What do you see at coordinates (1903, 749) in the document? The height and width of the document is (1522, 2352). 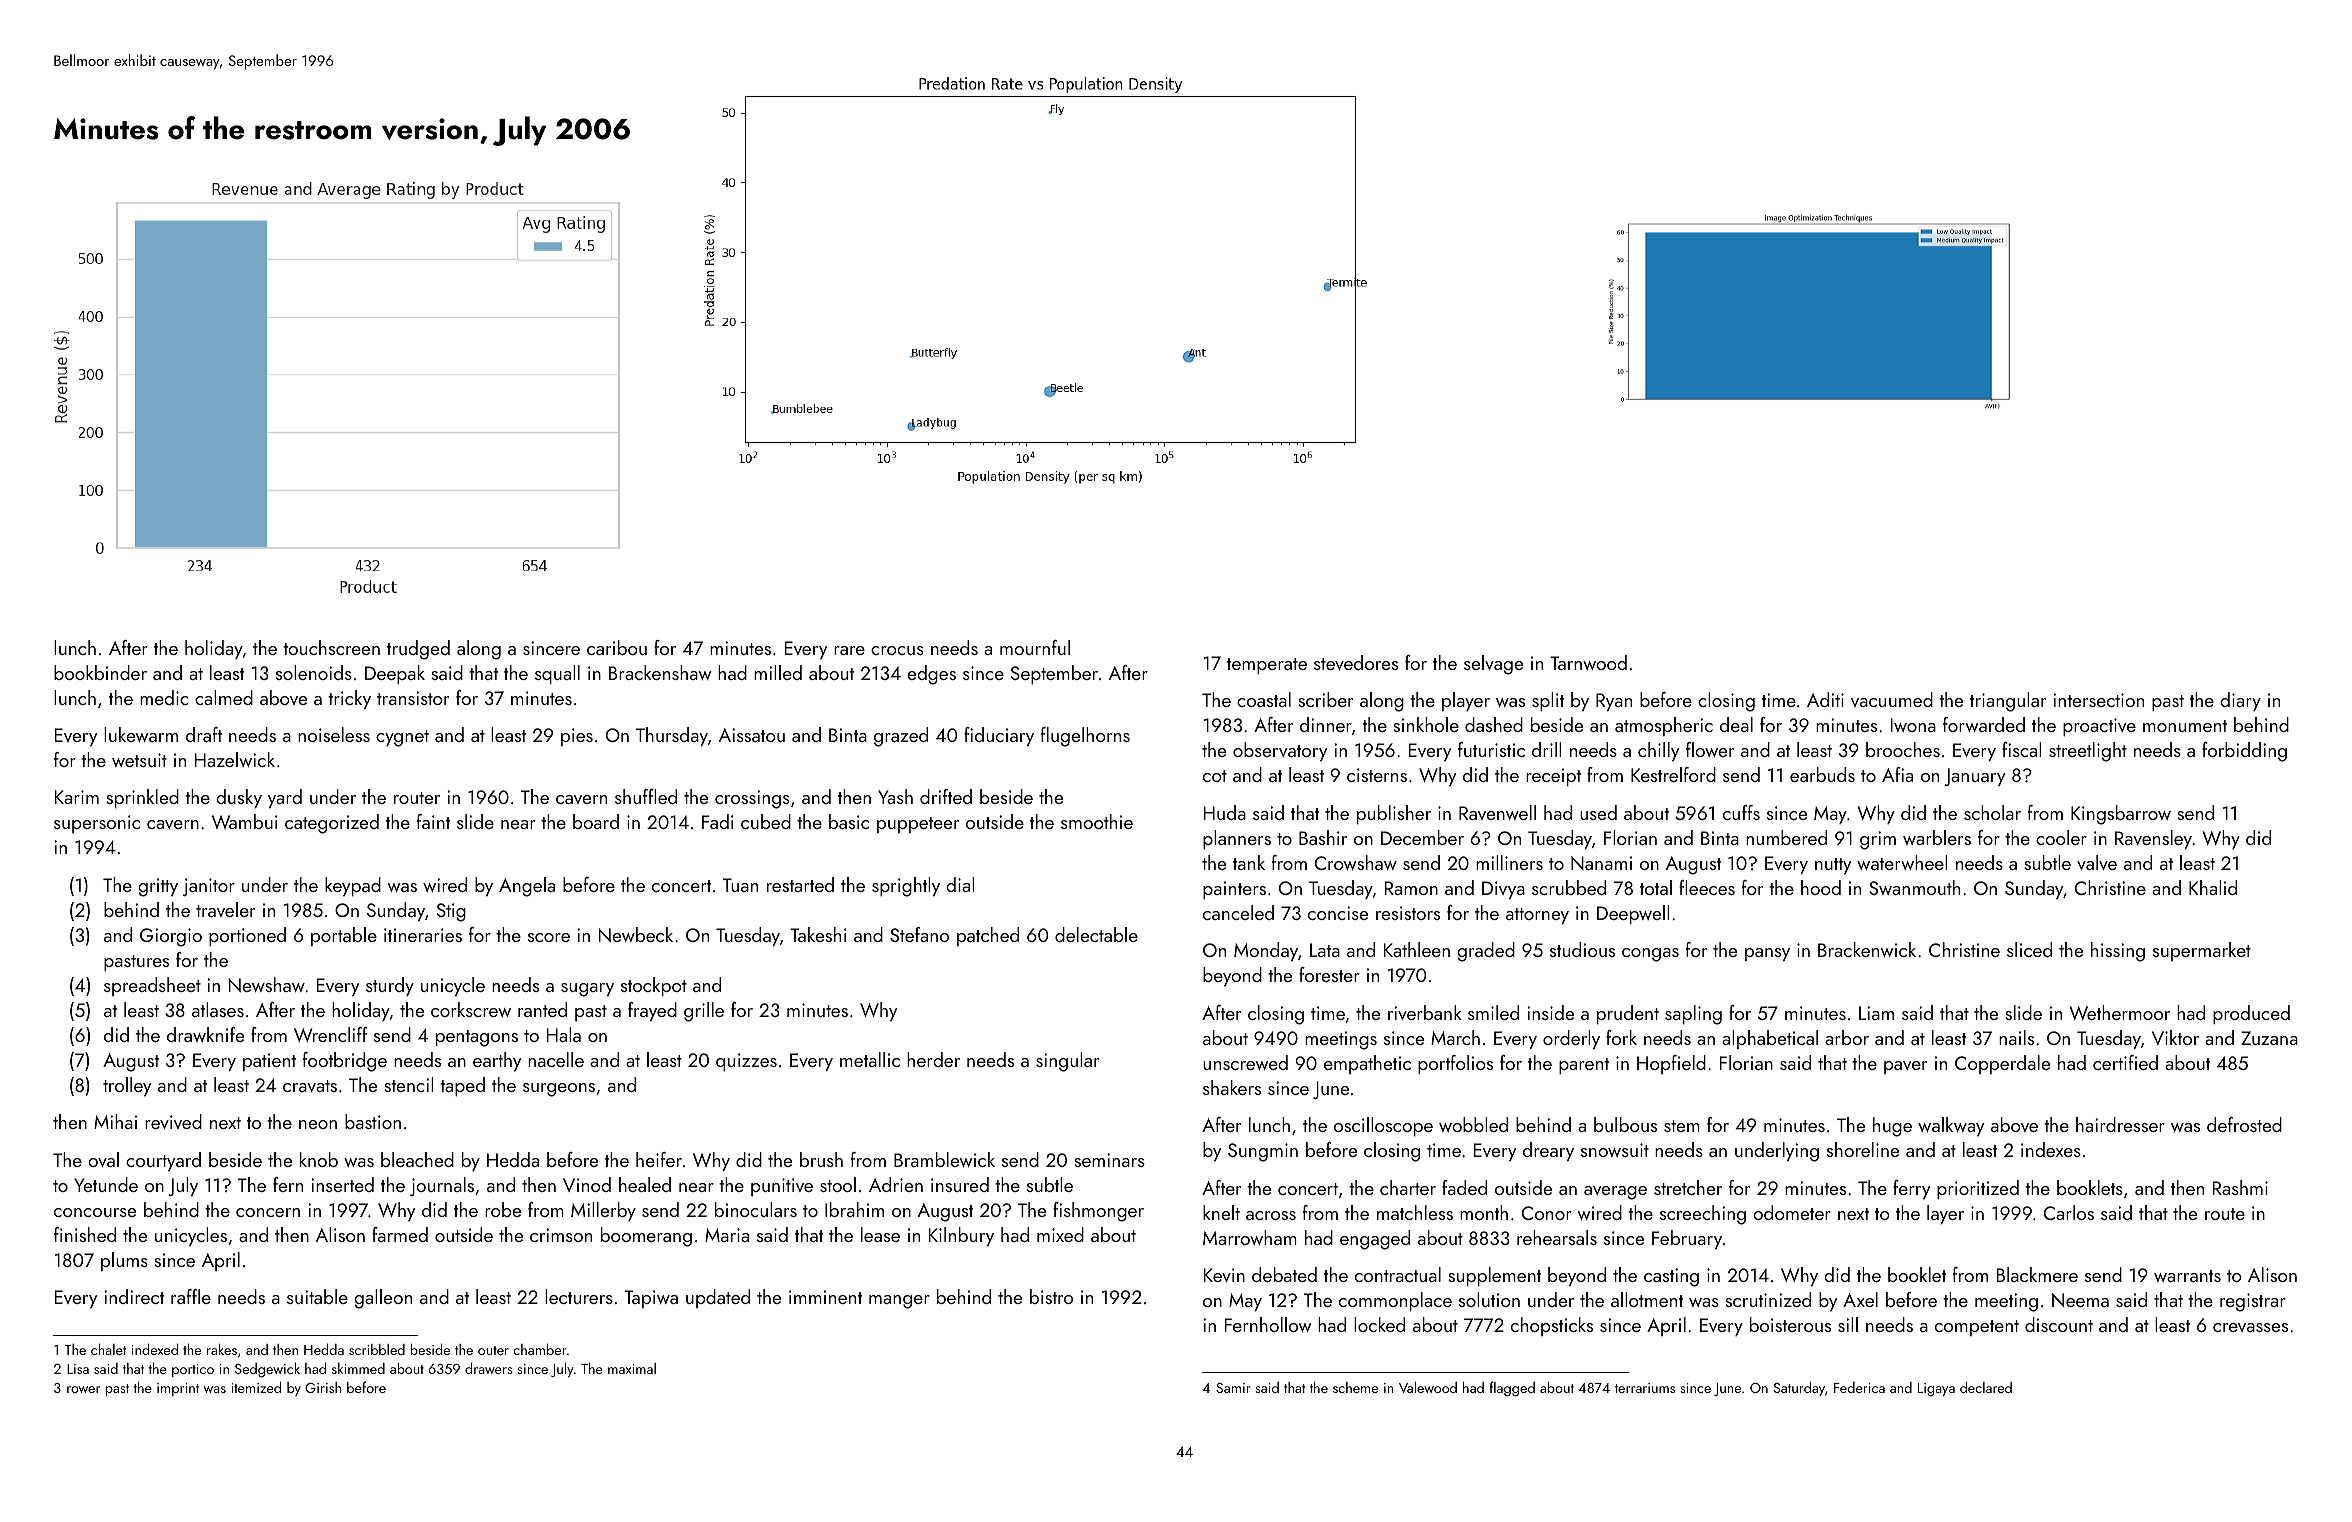 I see `brooches` at bounding box center [1903, 749].
